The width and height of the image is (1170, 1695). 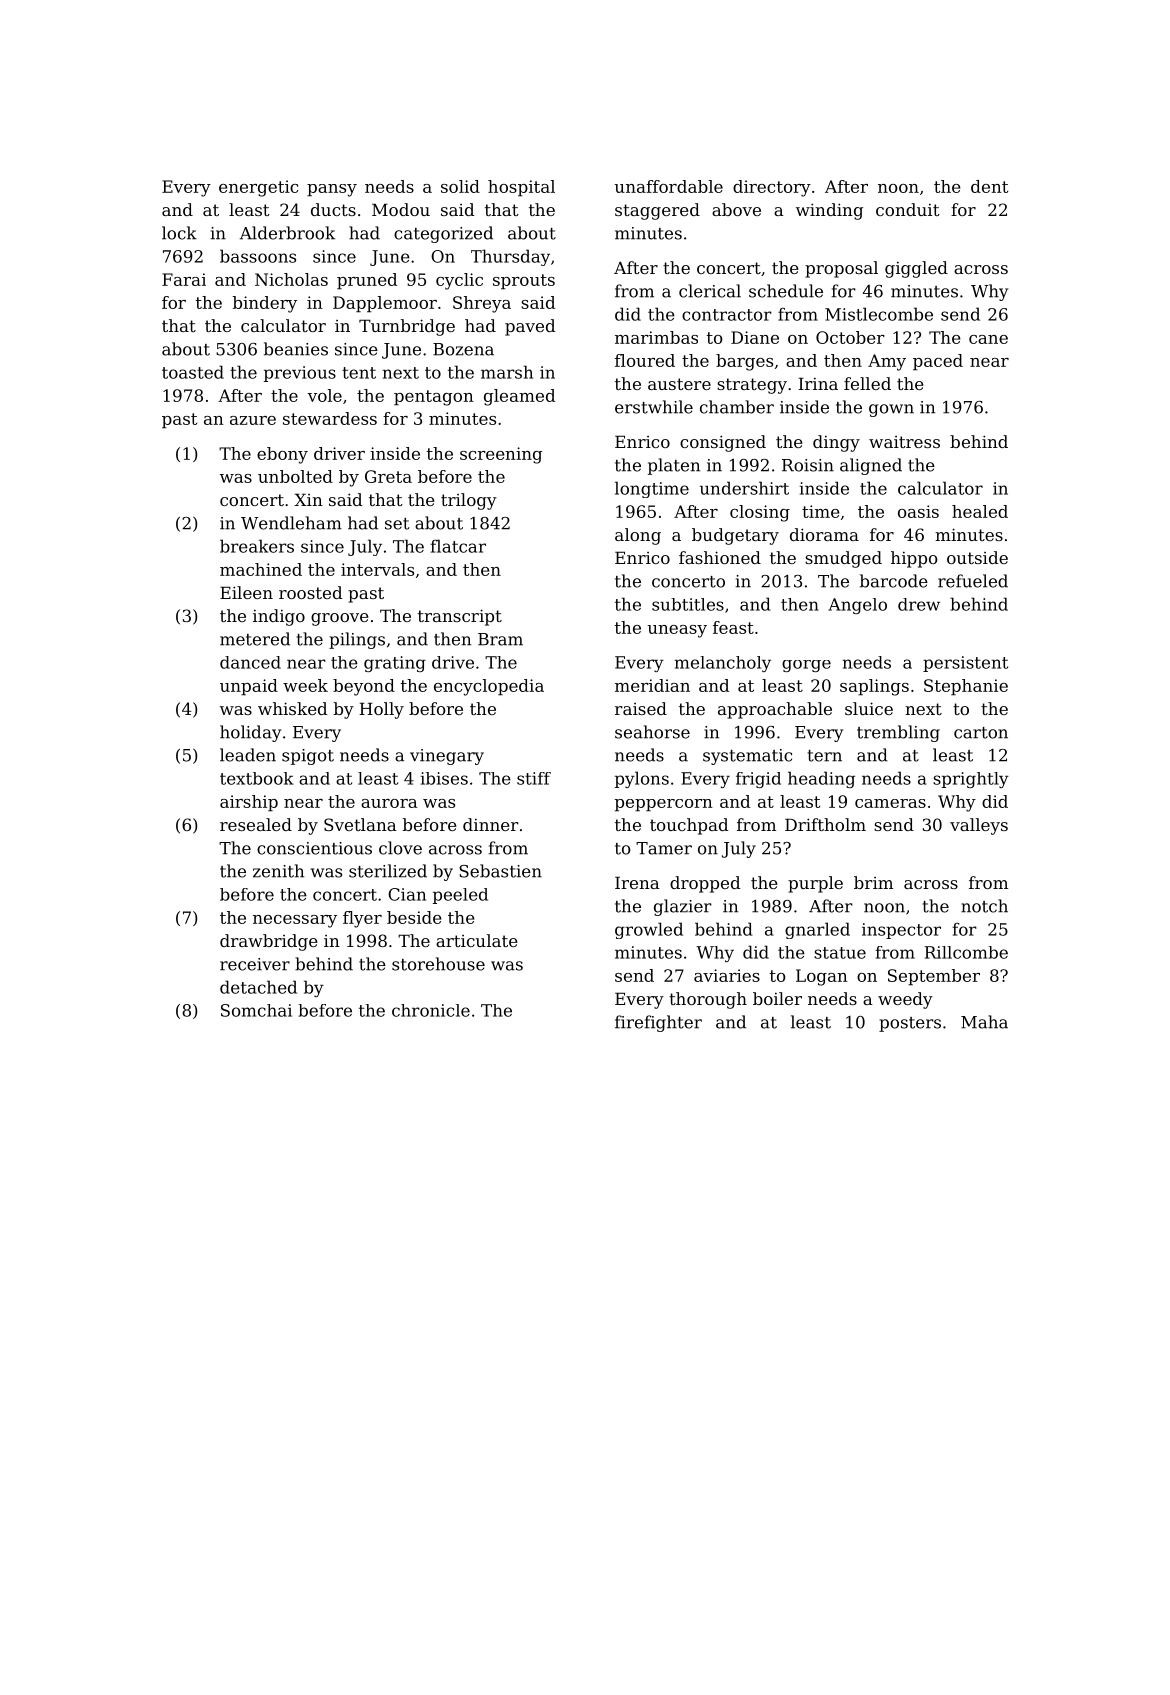 I want to click on gleamed, so click(x=519, y=397).
